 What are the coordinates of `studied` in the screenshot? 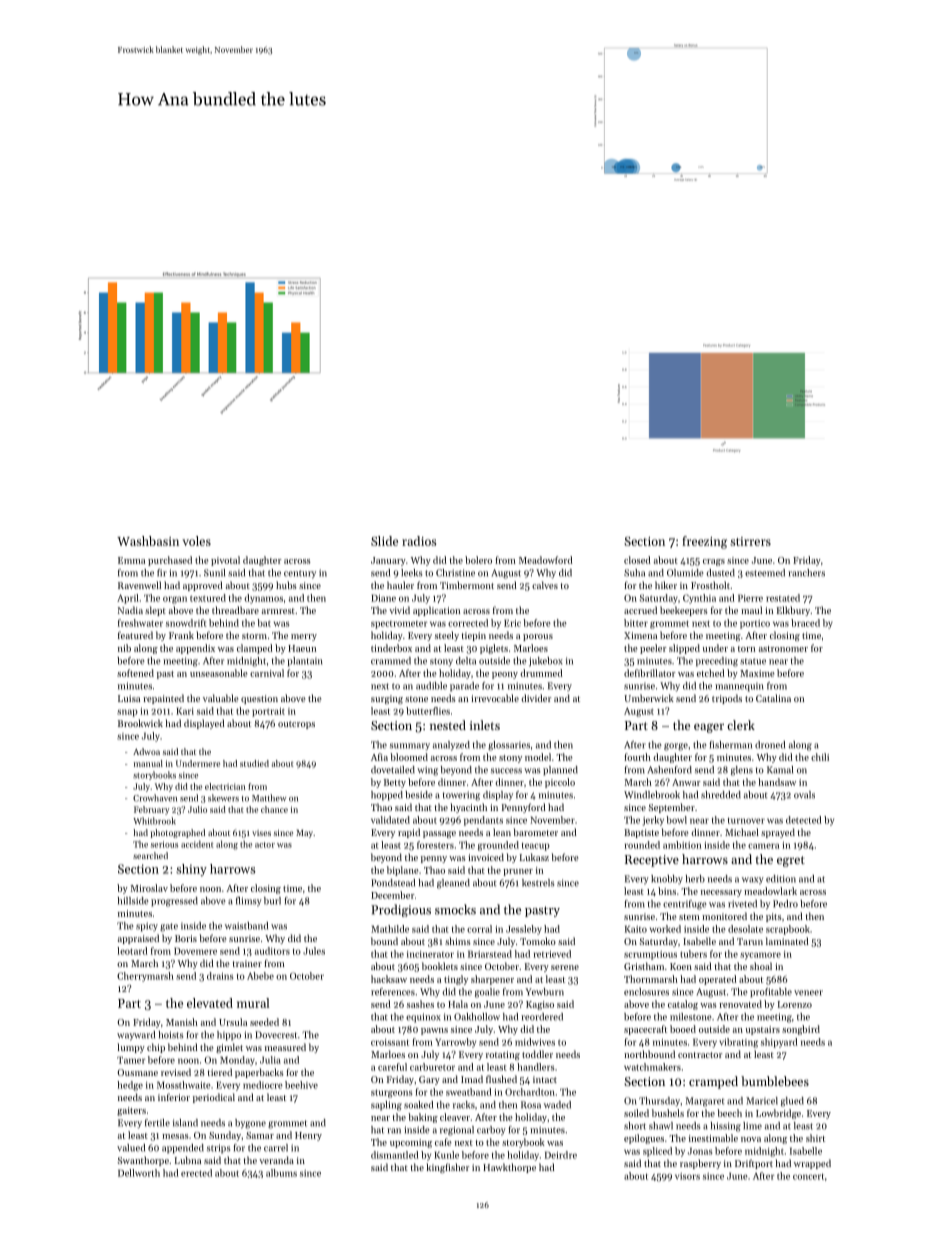 It's located at (254, 763).
